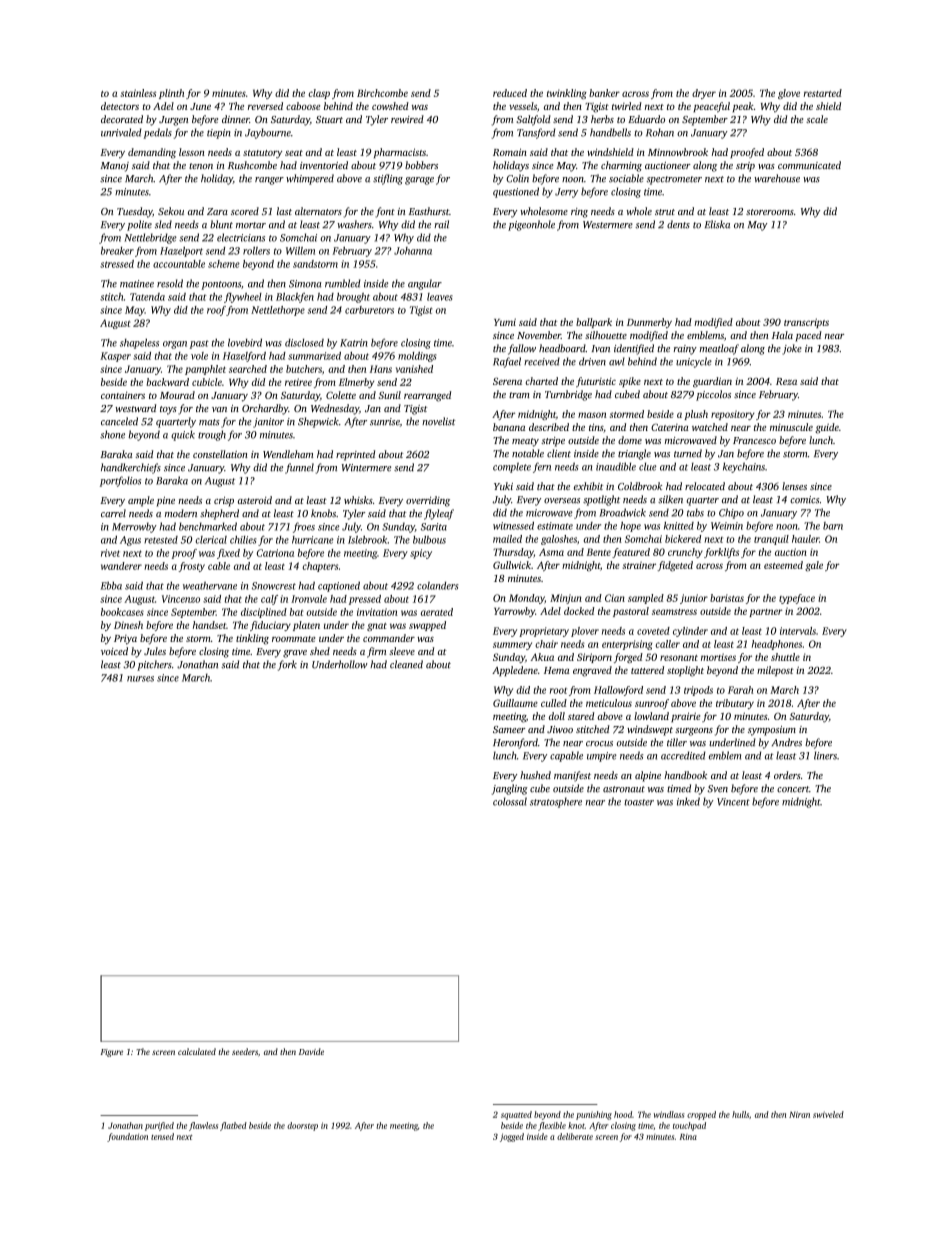 Image resolution: width=952 pixels, height=1233 pixels. Describe the element at coordinates (127, 1137) in the screenshot. I see `foundation` at that location.
